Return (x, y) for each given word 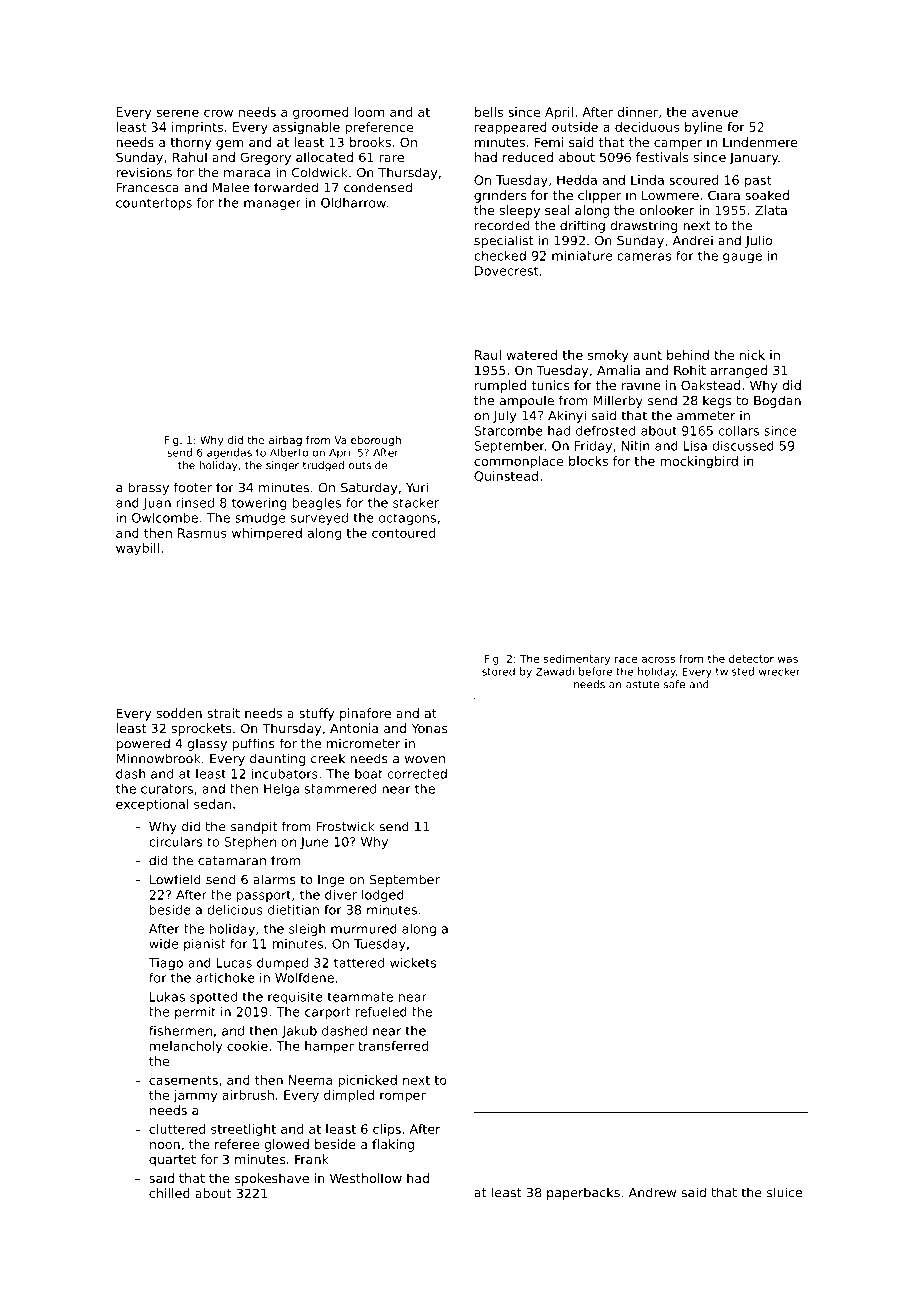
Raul (488, 355)
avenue (715, 113)
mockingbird (699, 462)
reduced (528, 157)
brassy (148, 488)
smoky (608, 356)
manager (272, 205)
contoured (403, 533)
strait (223, 713)
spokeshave (272, 1179)
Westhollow (366, 1178)
